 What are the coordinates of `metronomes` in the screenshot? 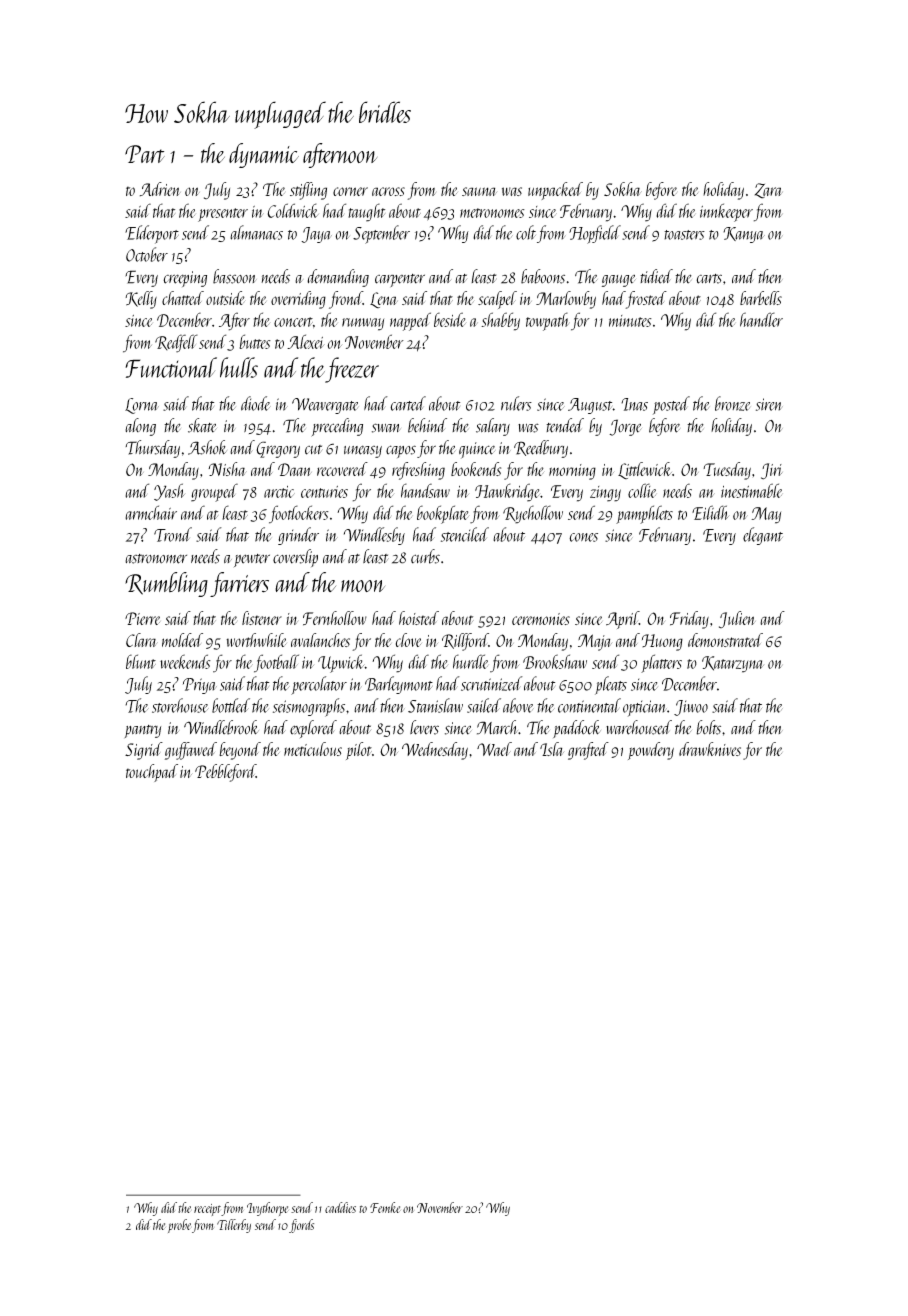 It's located at (492, 213).
